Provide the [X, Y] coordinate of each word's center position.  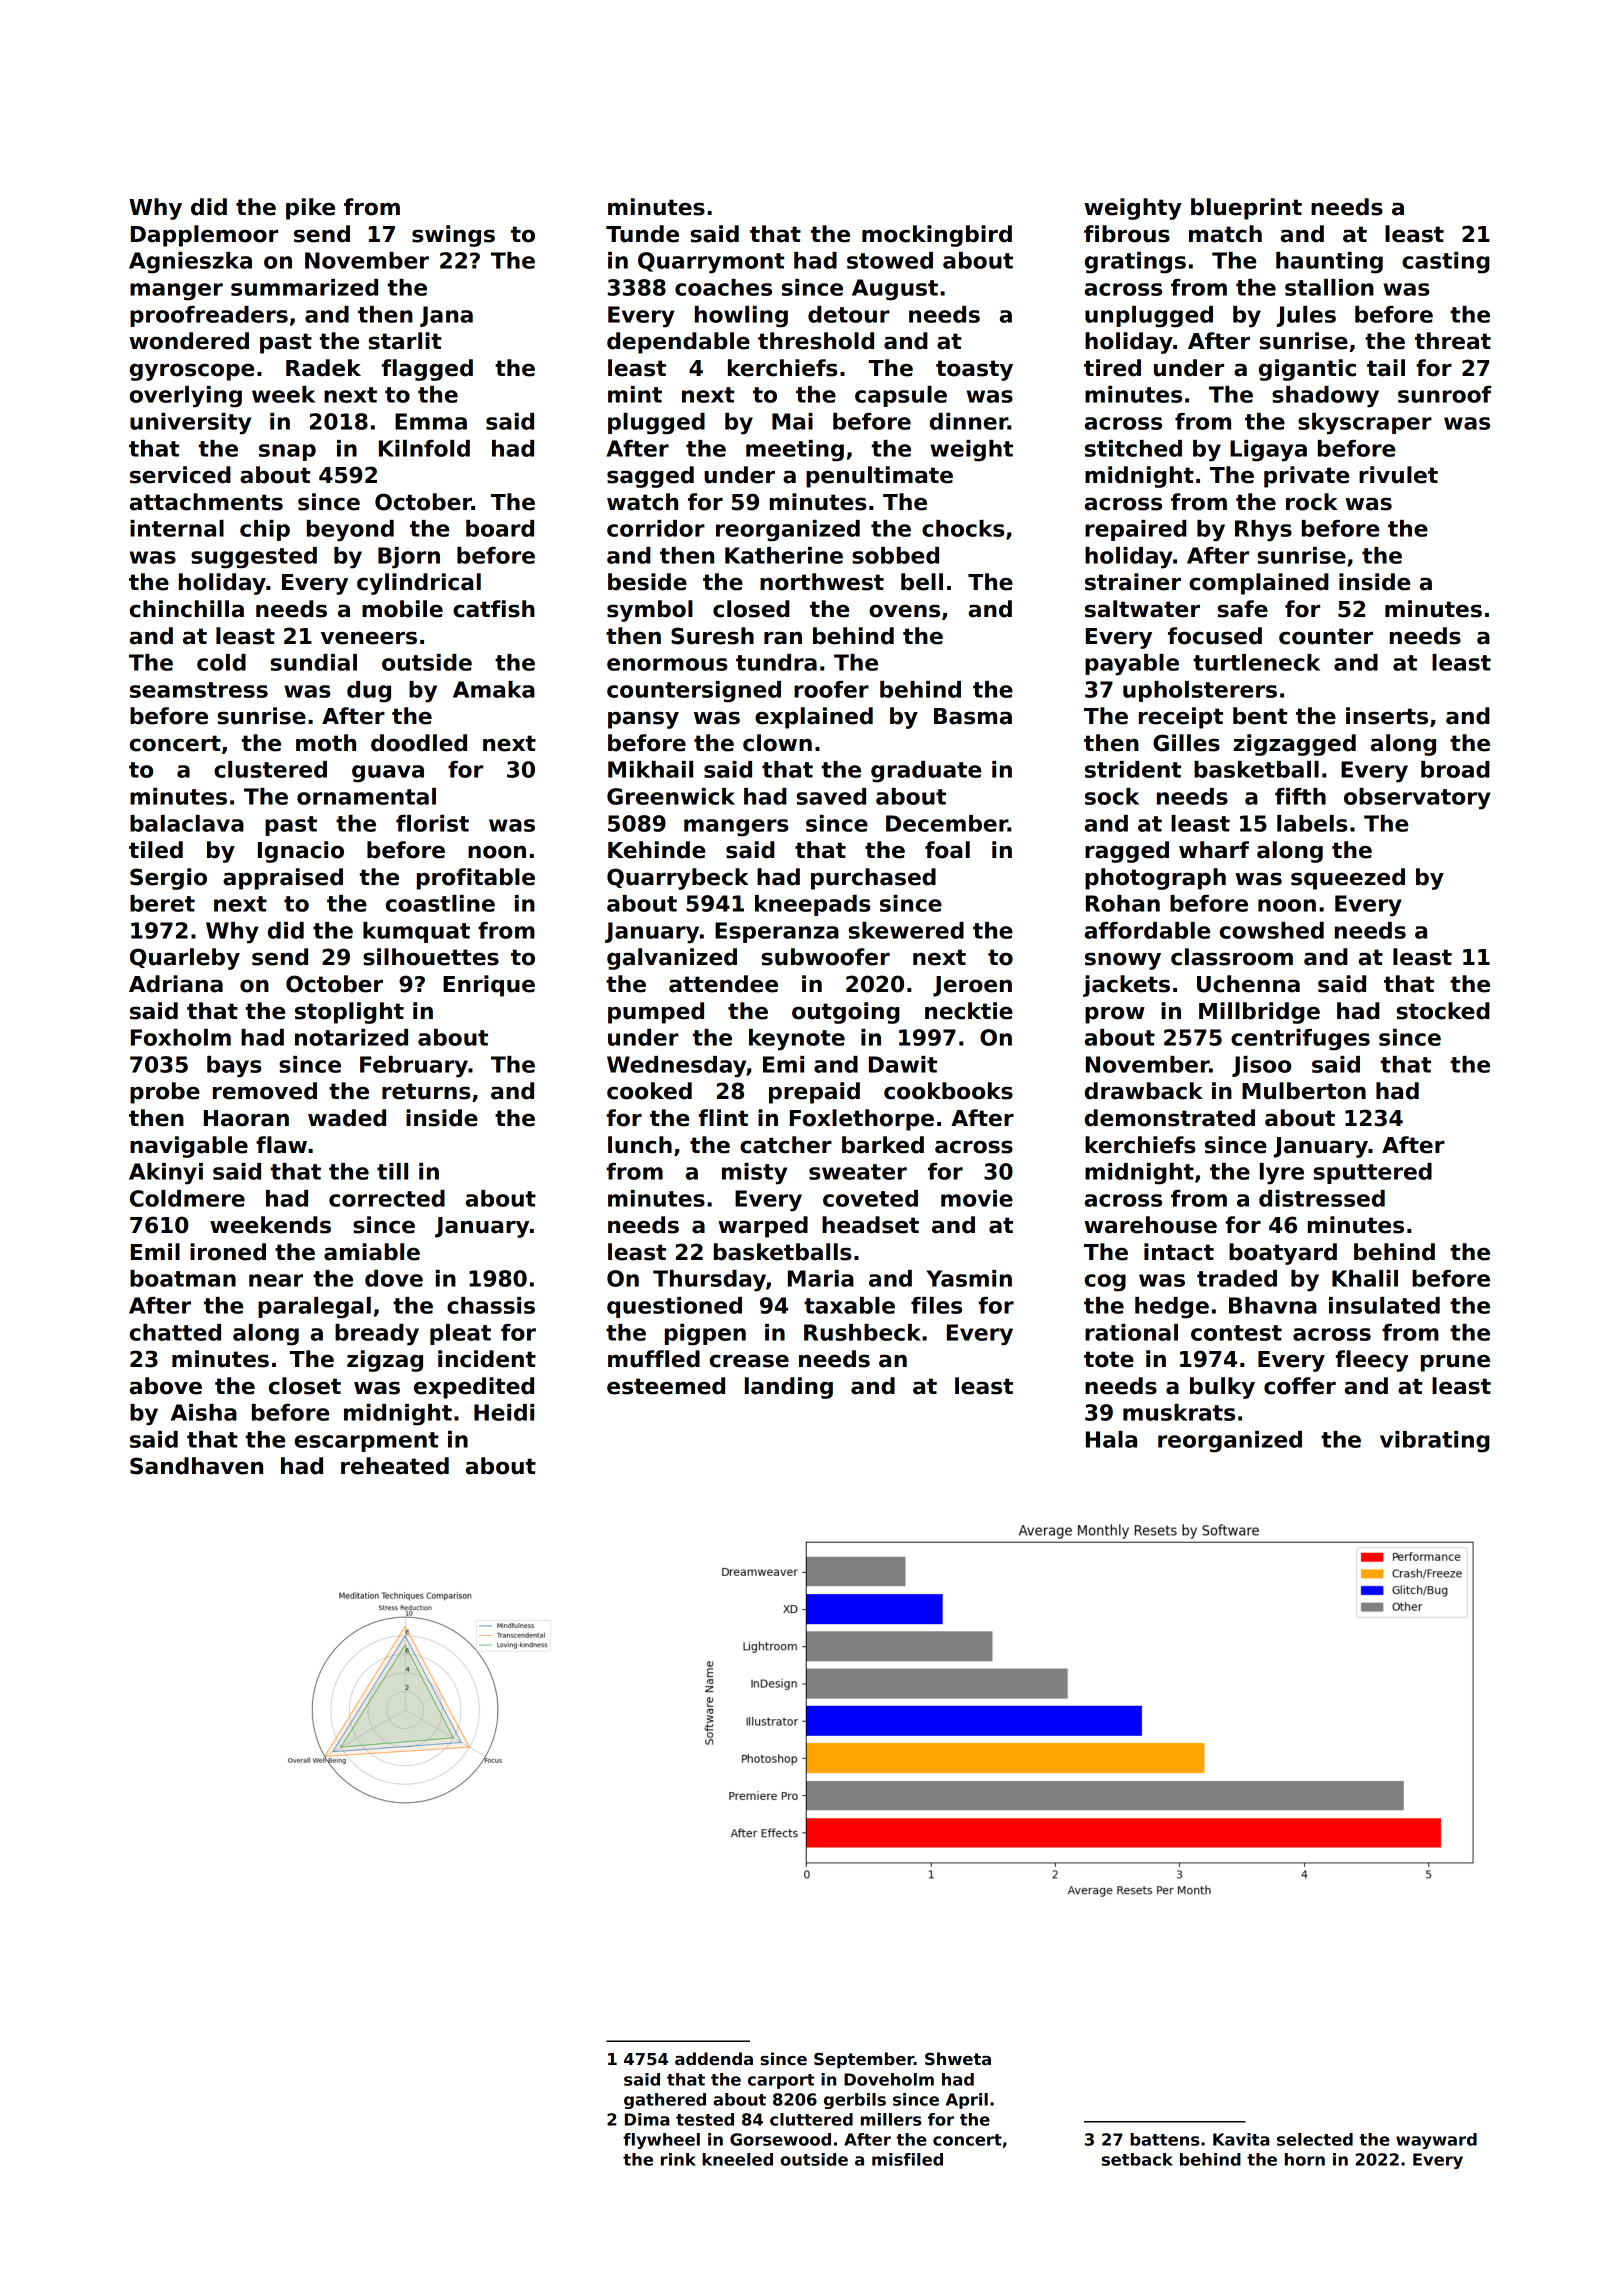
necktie [969, 1011]
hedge [1172, 1308]
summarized [304, 287]
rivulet [1398, 475]
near [276, 1280]
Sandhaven [196, 1466]
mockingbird [937, 236]
